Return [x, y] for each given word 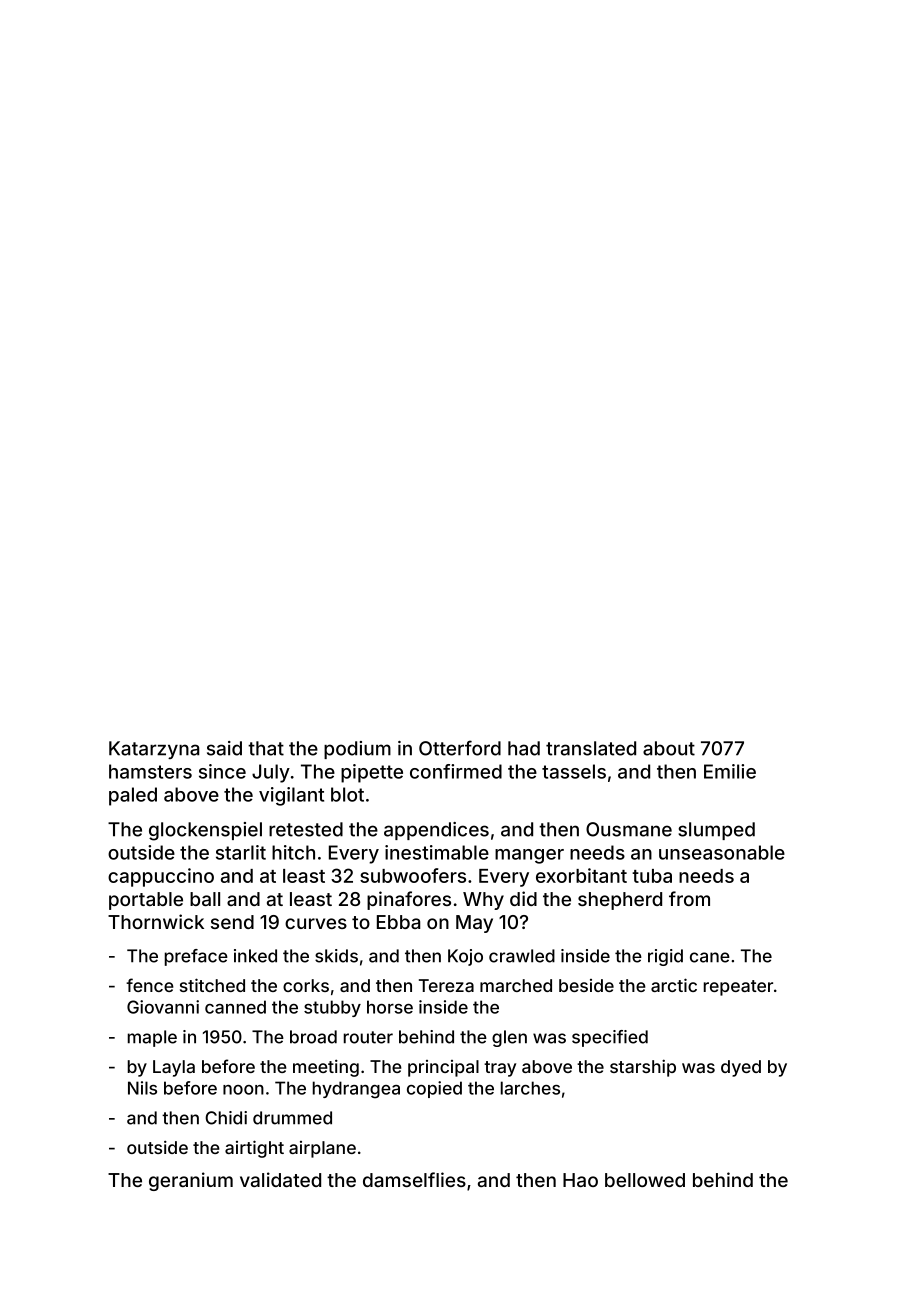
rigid [665, 957]
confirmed [456, 771]
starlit [241, 852]
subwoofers [413, 875]
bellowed [645, 1180]
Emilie [730, 771]
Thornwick [156, 921]
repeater [738, 988]
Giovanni [163, 1007]
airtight [254, 1149]
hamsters [150, 771]
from [689, 898]
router [368, 1037]
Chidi [226, 1118]
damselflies [414, 1179]
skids [336, 956]
